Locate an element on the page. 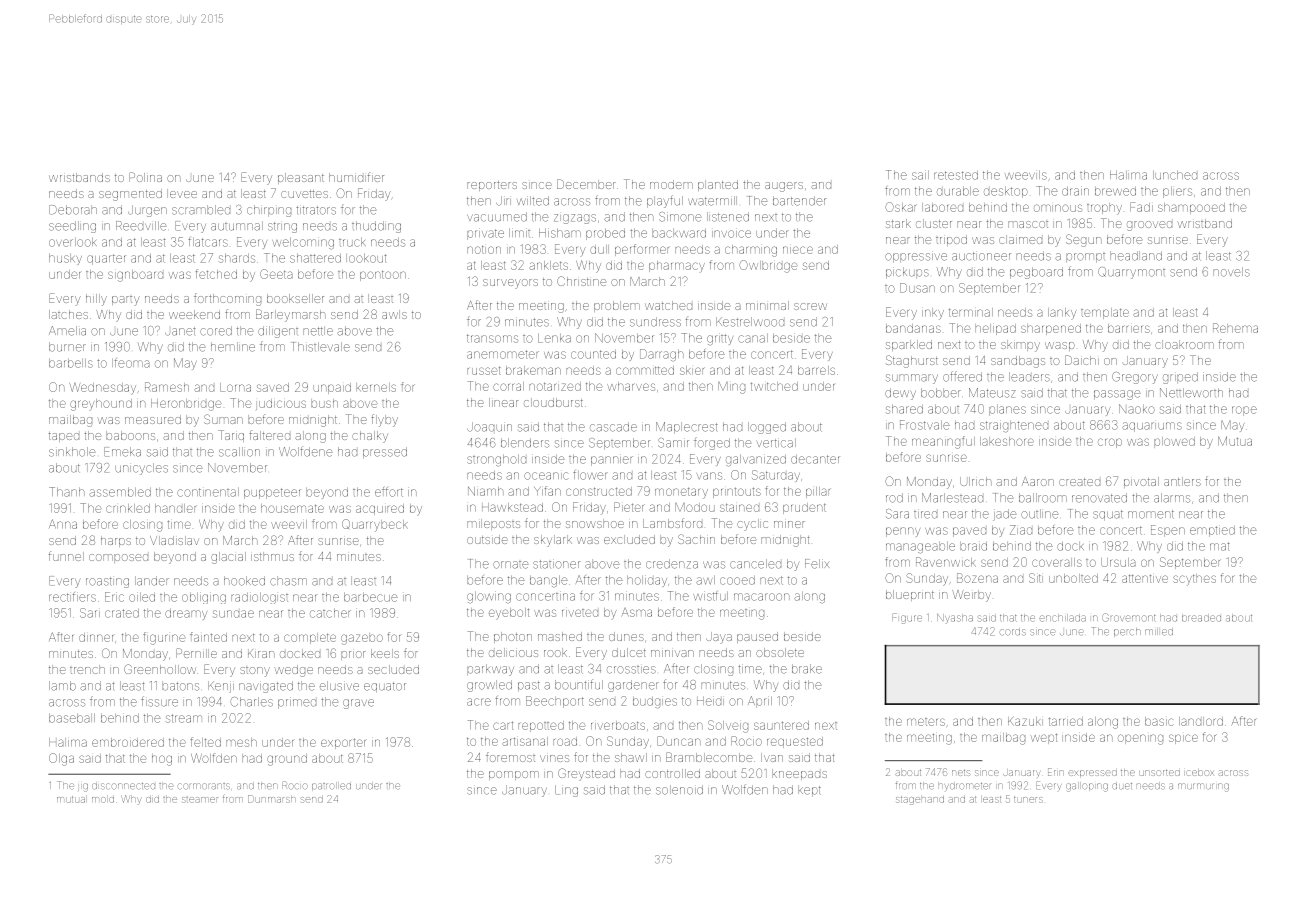 The height and width of the image is (924, 1308). mold is located at coordinates (103, 800).
